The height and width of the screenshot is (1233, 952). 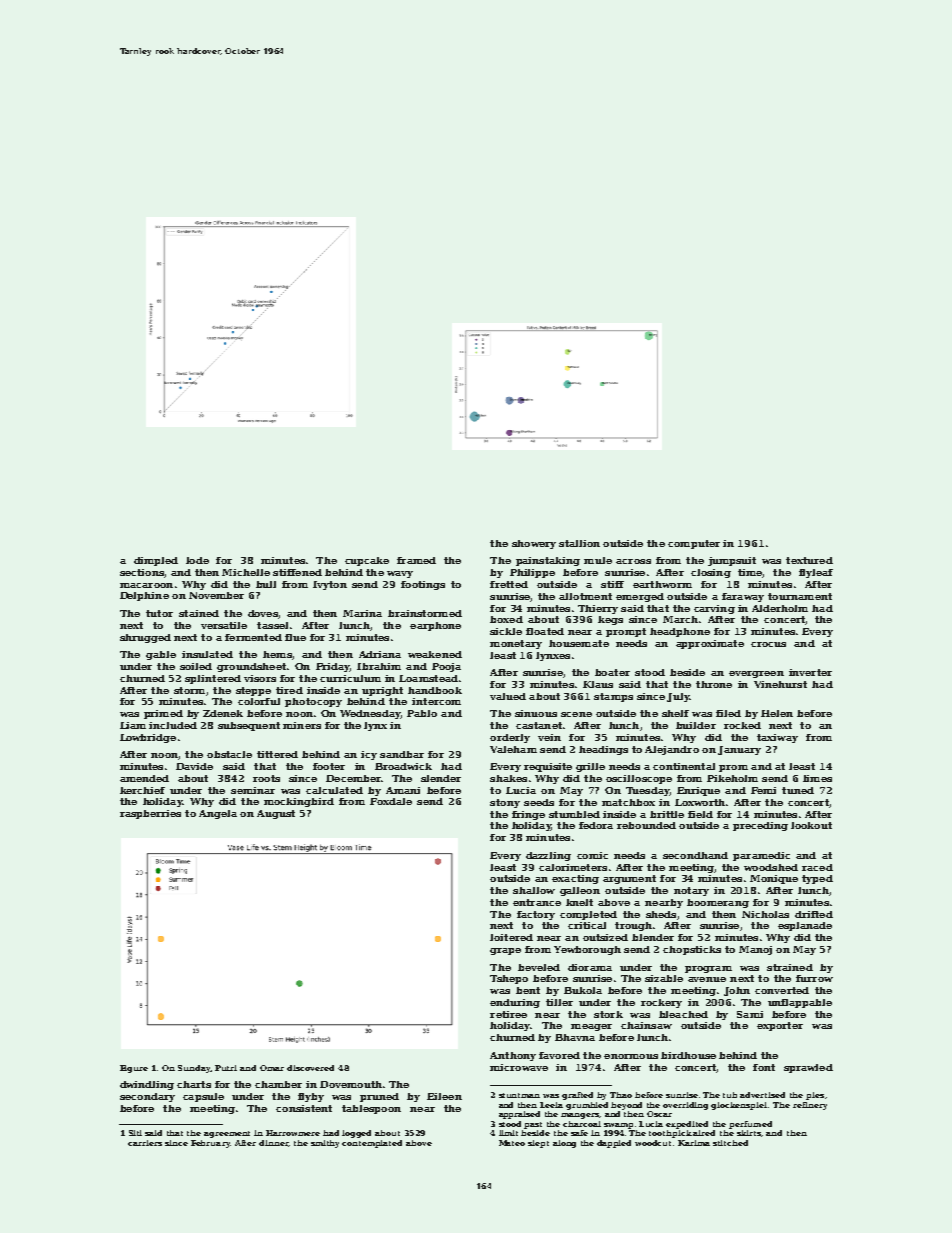 I want to click on Bhavna, so click(x=575, y=1037).
